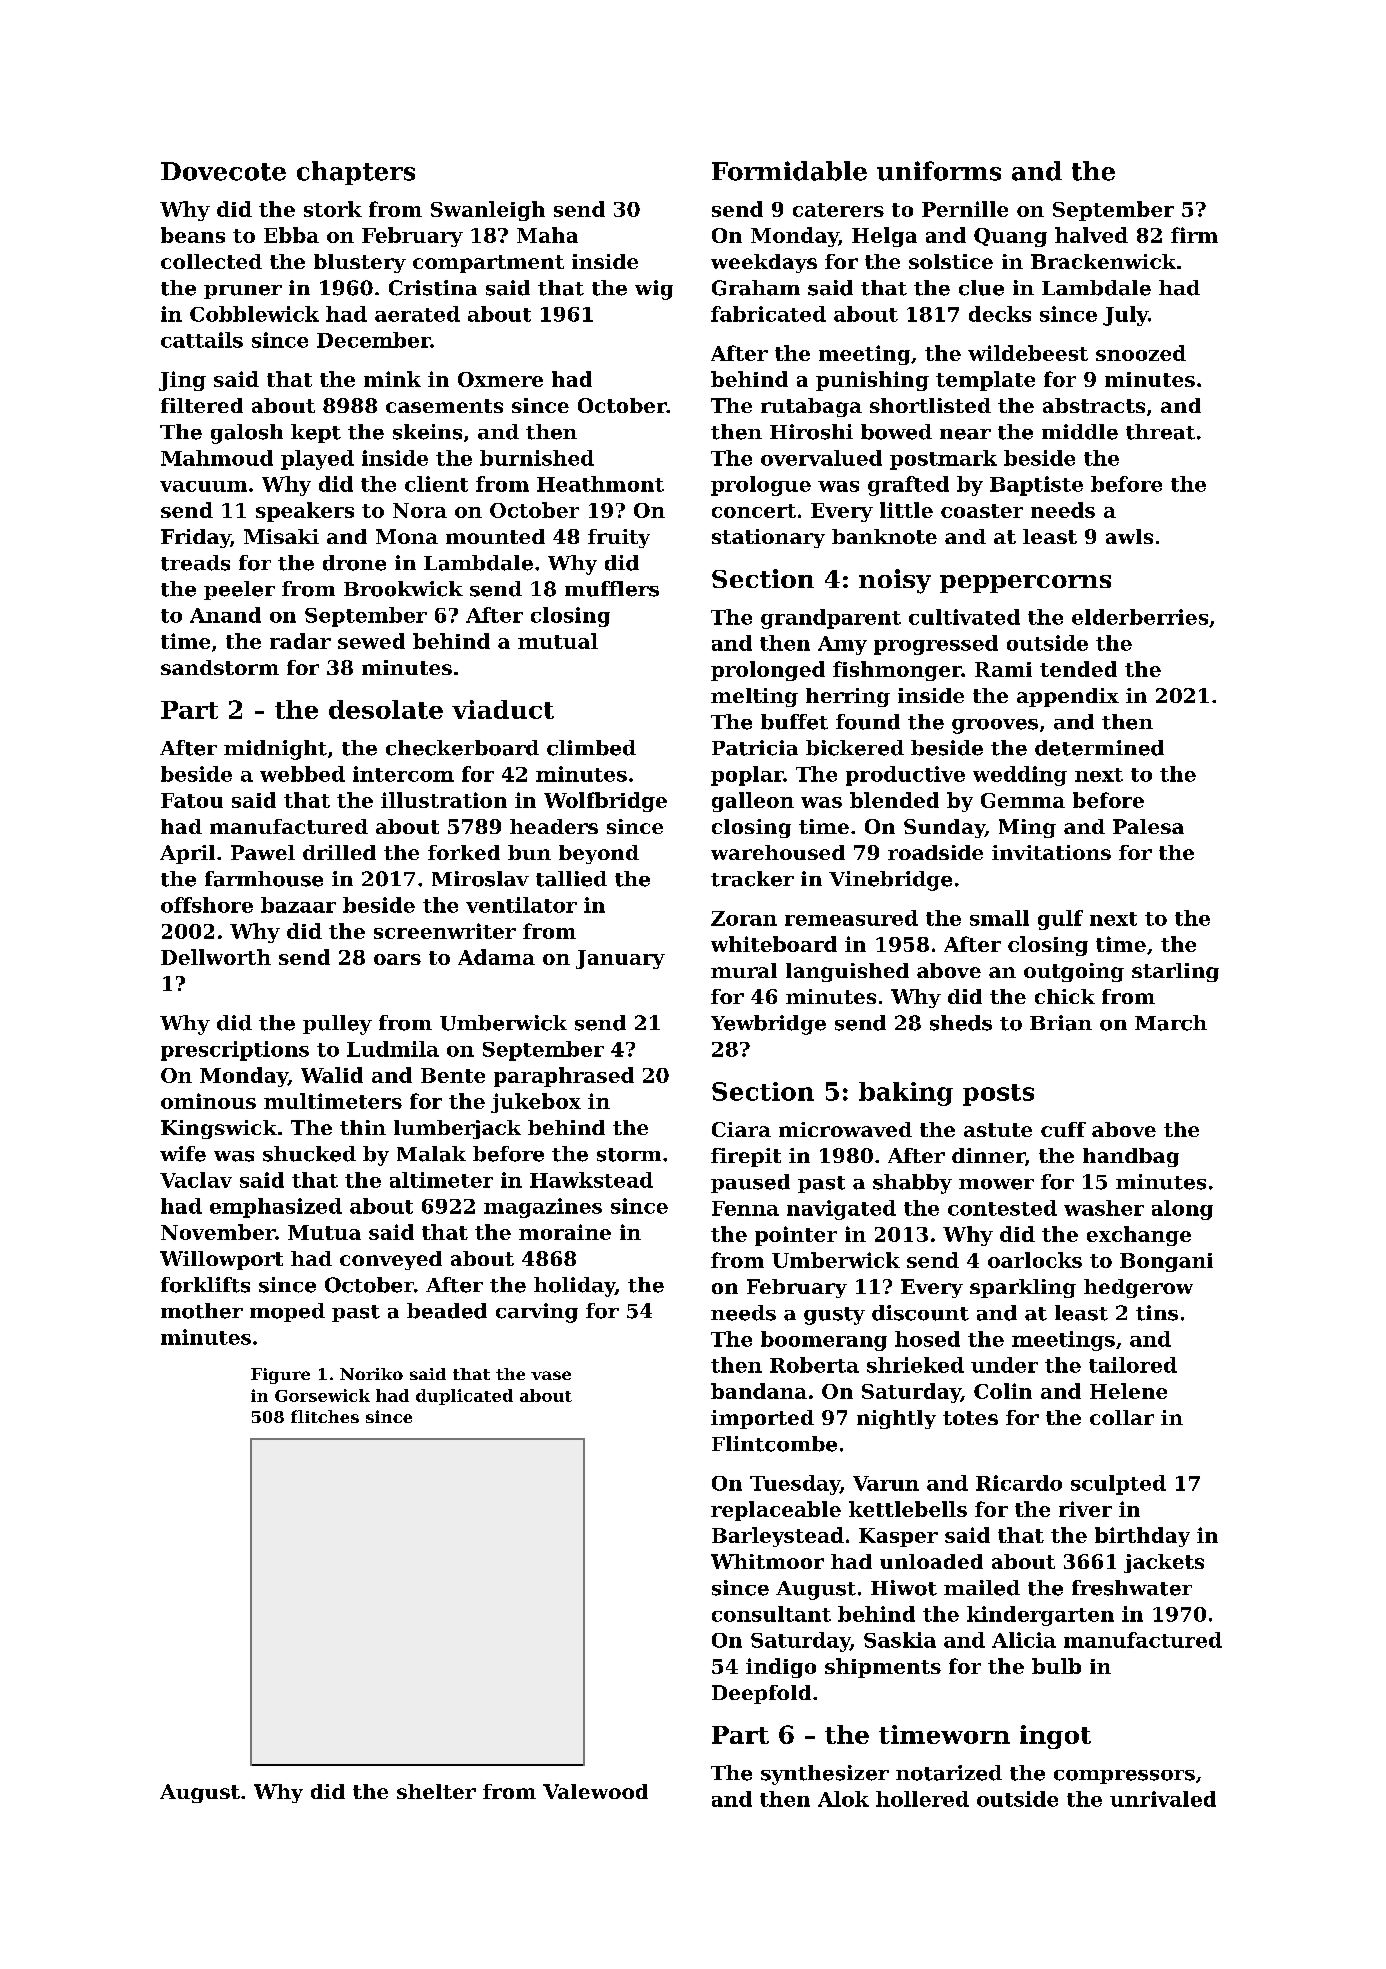 The image size is (1386, 1969). I want to click on uniforms, so click(939, 171).
